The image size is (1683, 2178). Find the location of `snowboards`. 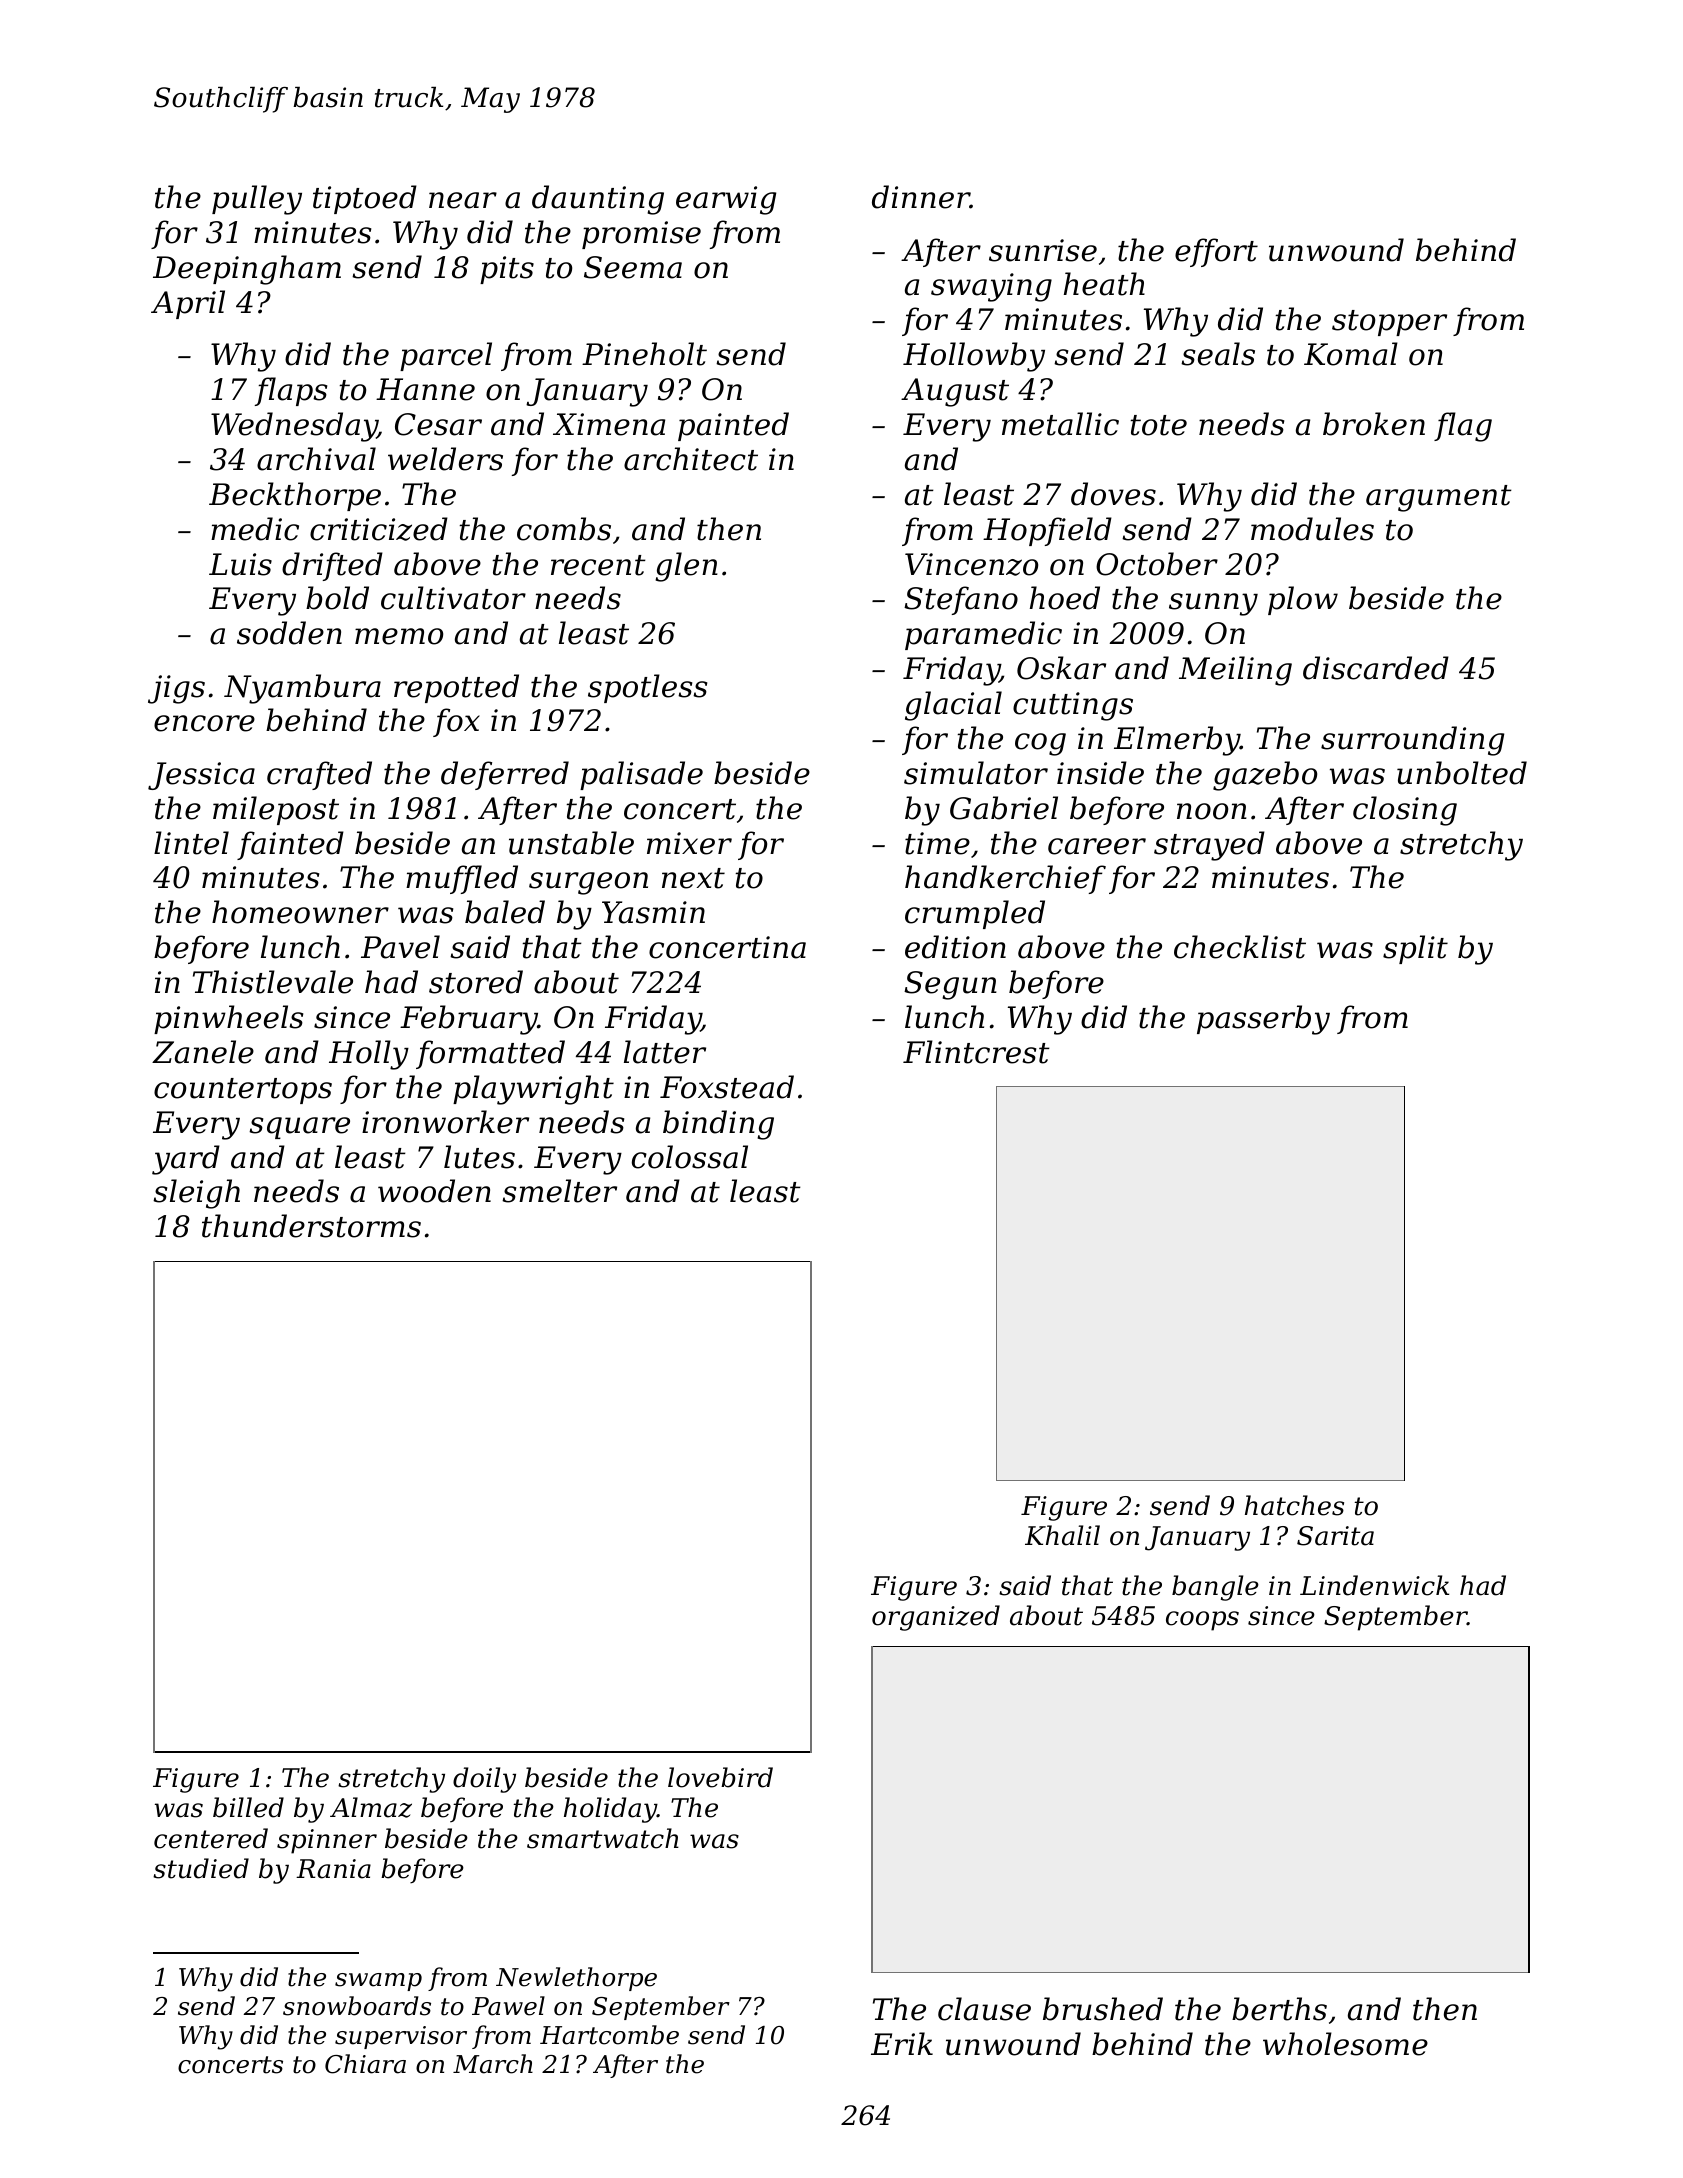

snowboards is located at coordinates (357, 2006).
